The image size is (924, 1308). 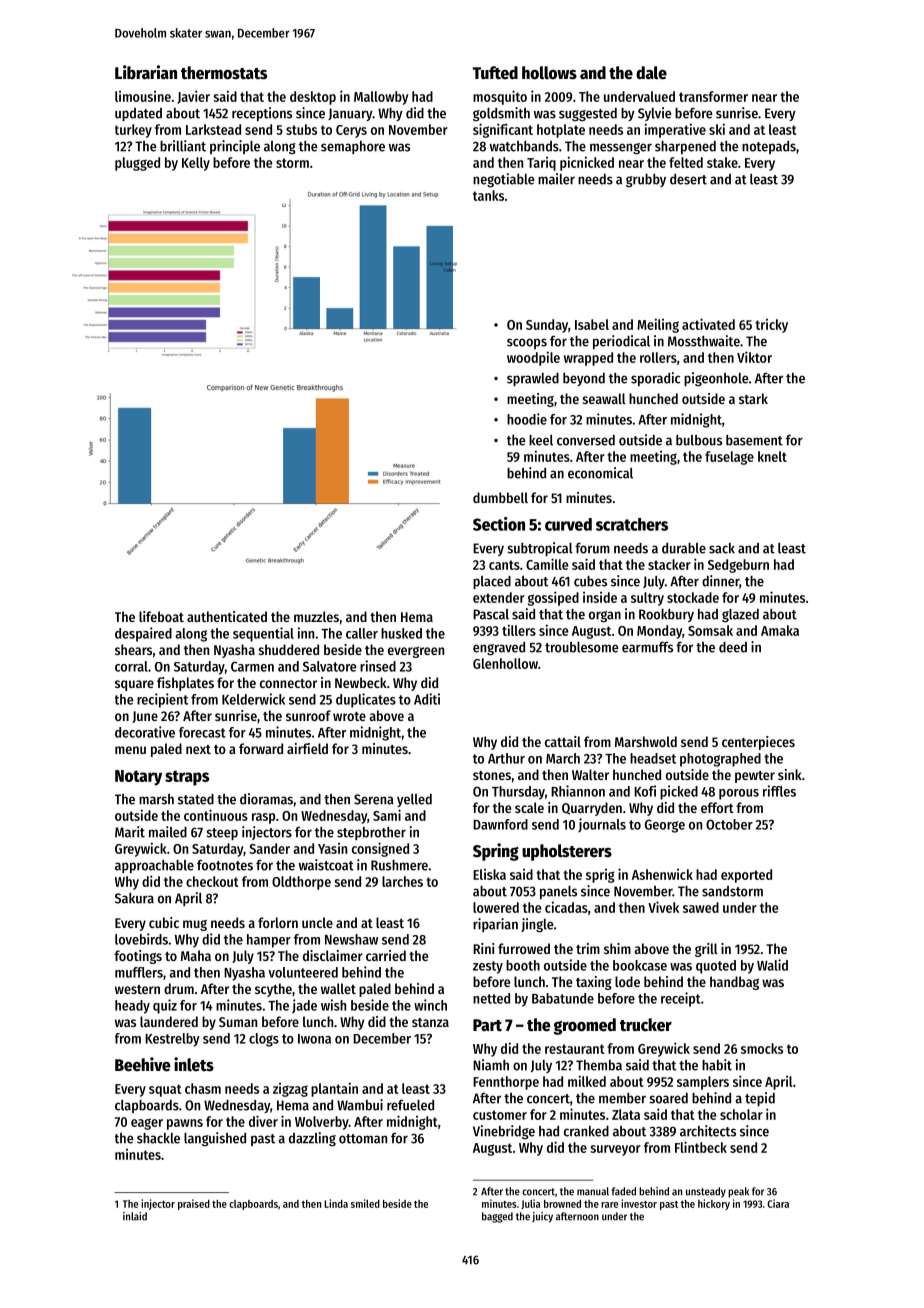 I want to click on muzzles, so click(x=316, y=616).
